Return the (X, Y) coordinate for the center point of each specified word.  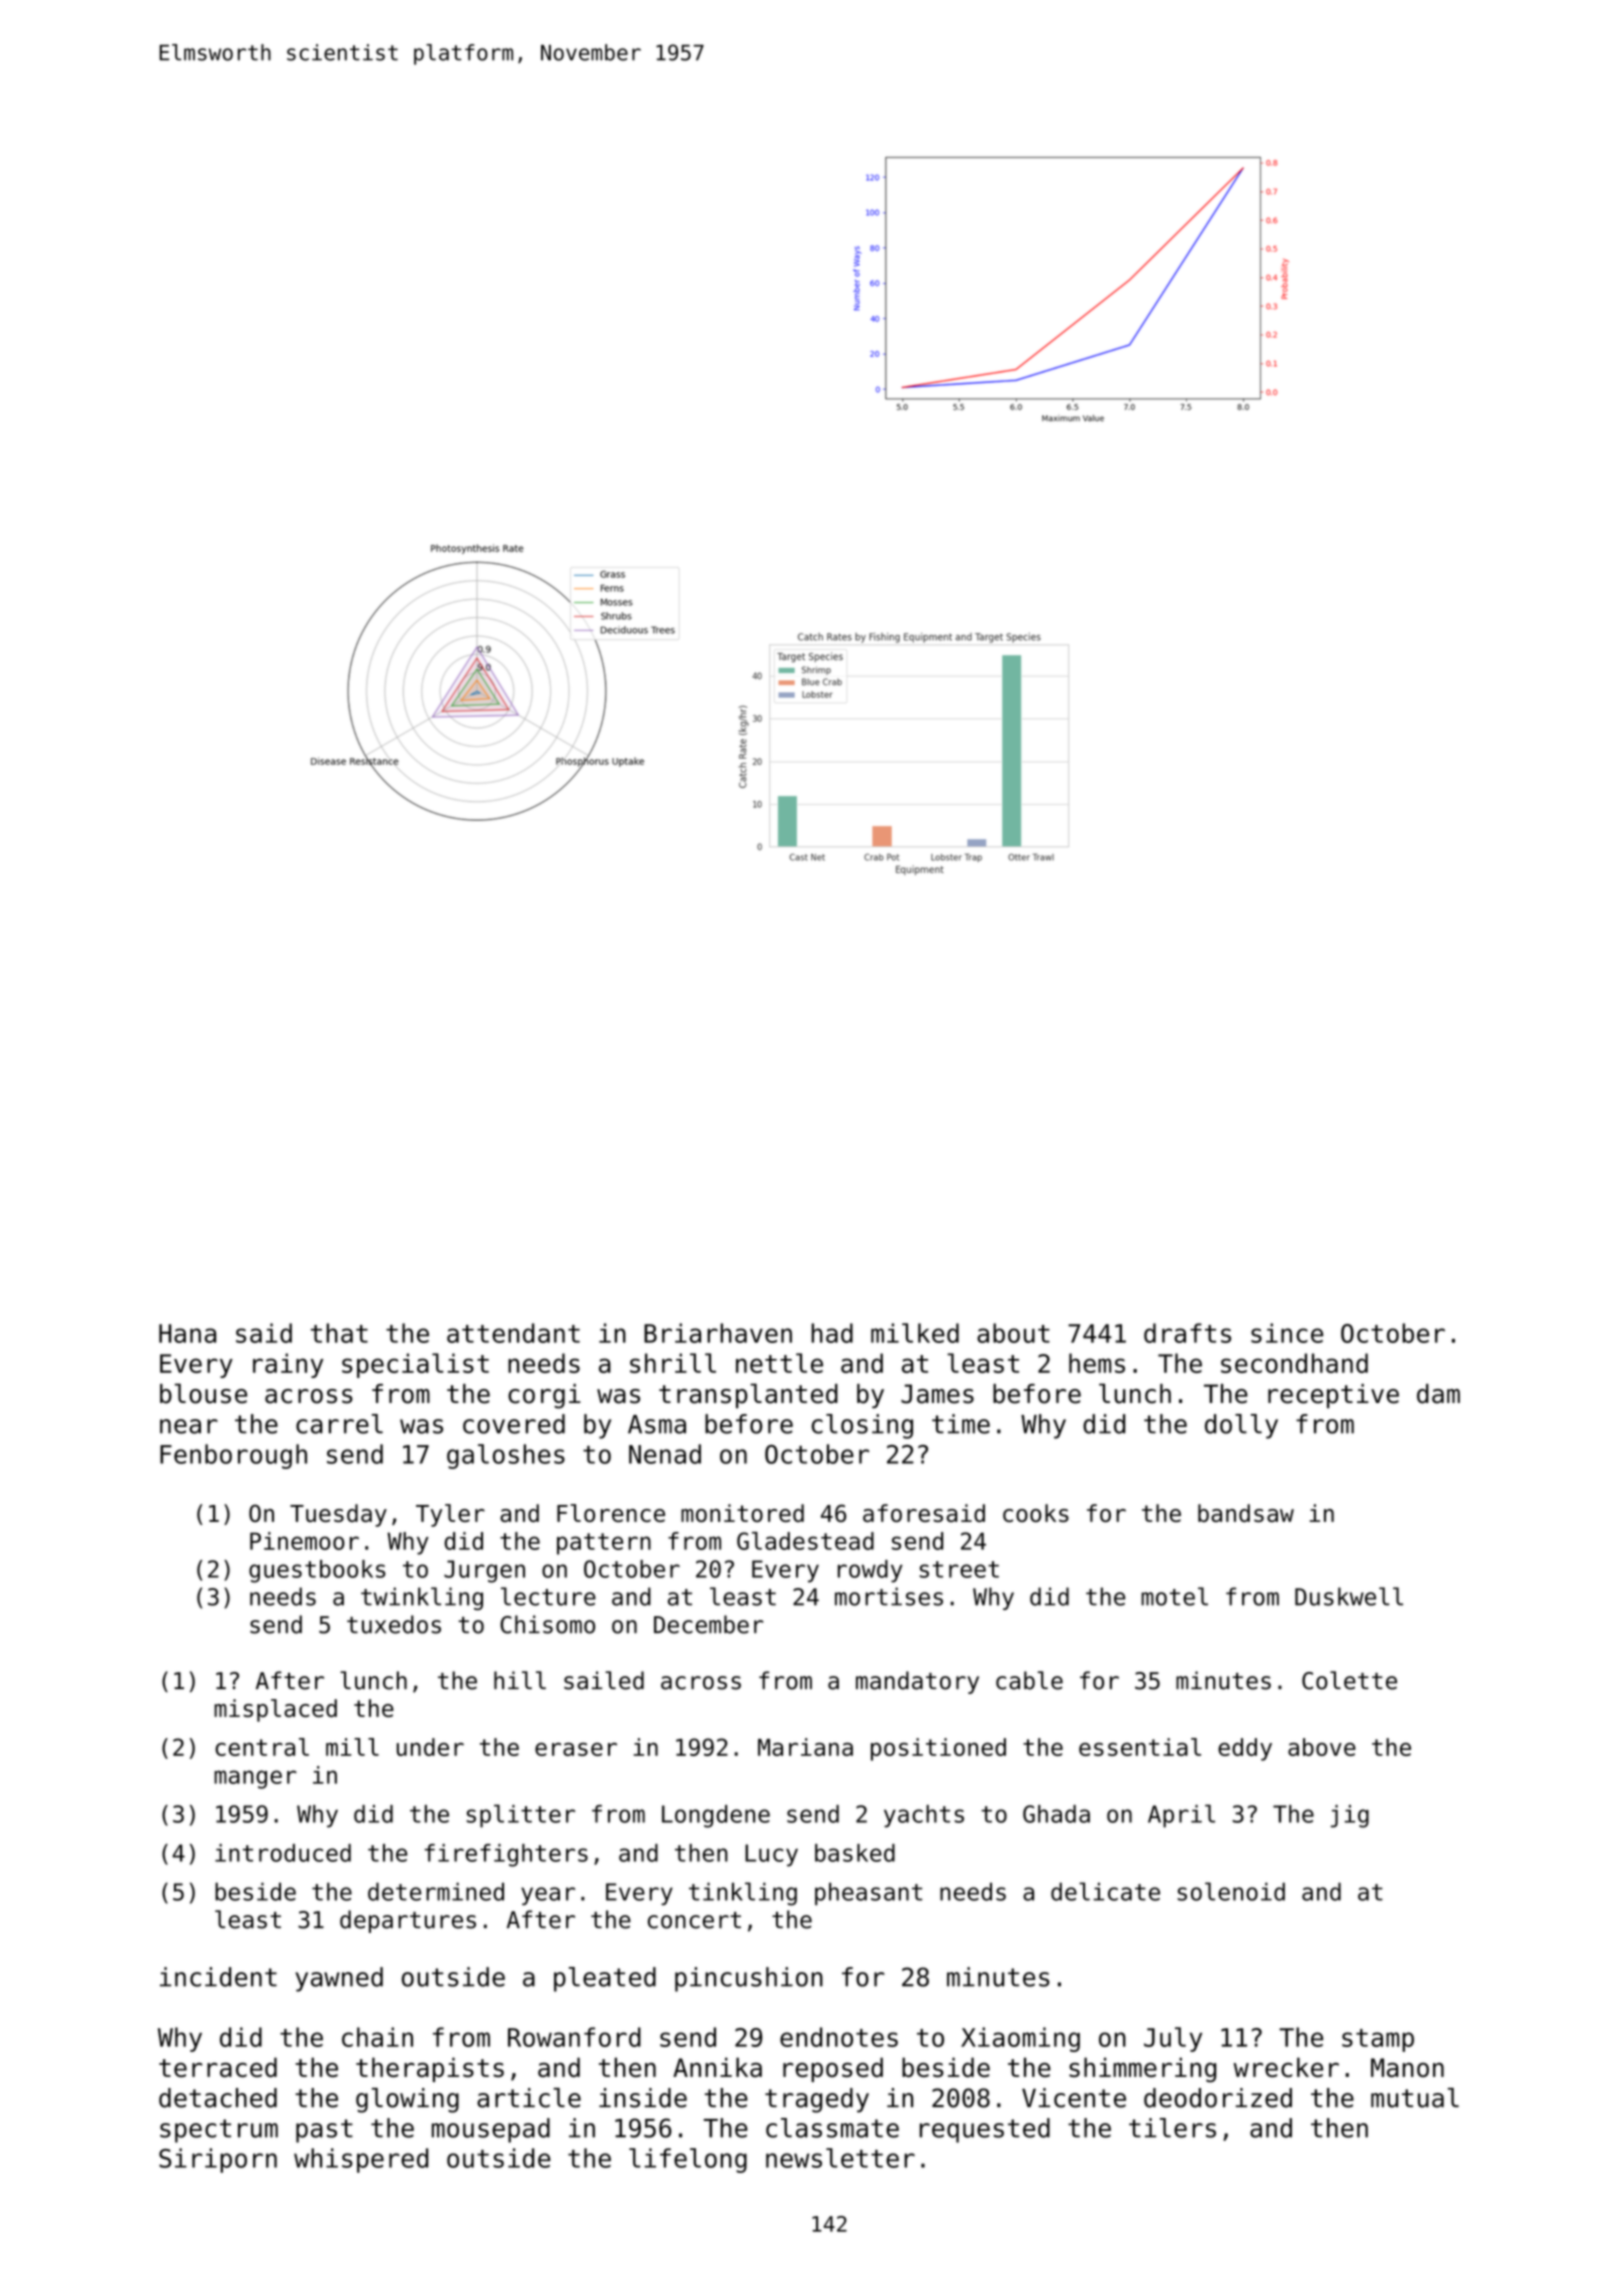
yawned (339, 1979)
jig (1350, 1816)
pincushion (749, 1979)
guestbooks (317, 1571)
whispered (361, 2160)
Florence (611, 1513)
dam (1438, 1394)
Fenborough (233, 1456)
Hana (187, 1333)
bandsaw (1246, 1513)
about (1013, 1333)
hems (1097, 1363)
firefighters (506, 1855)
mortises (889, 1596)
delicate (1105, 1891)
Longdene (716, 1816)
